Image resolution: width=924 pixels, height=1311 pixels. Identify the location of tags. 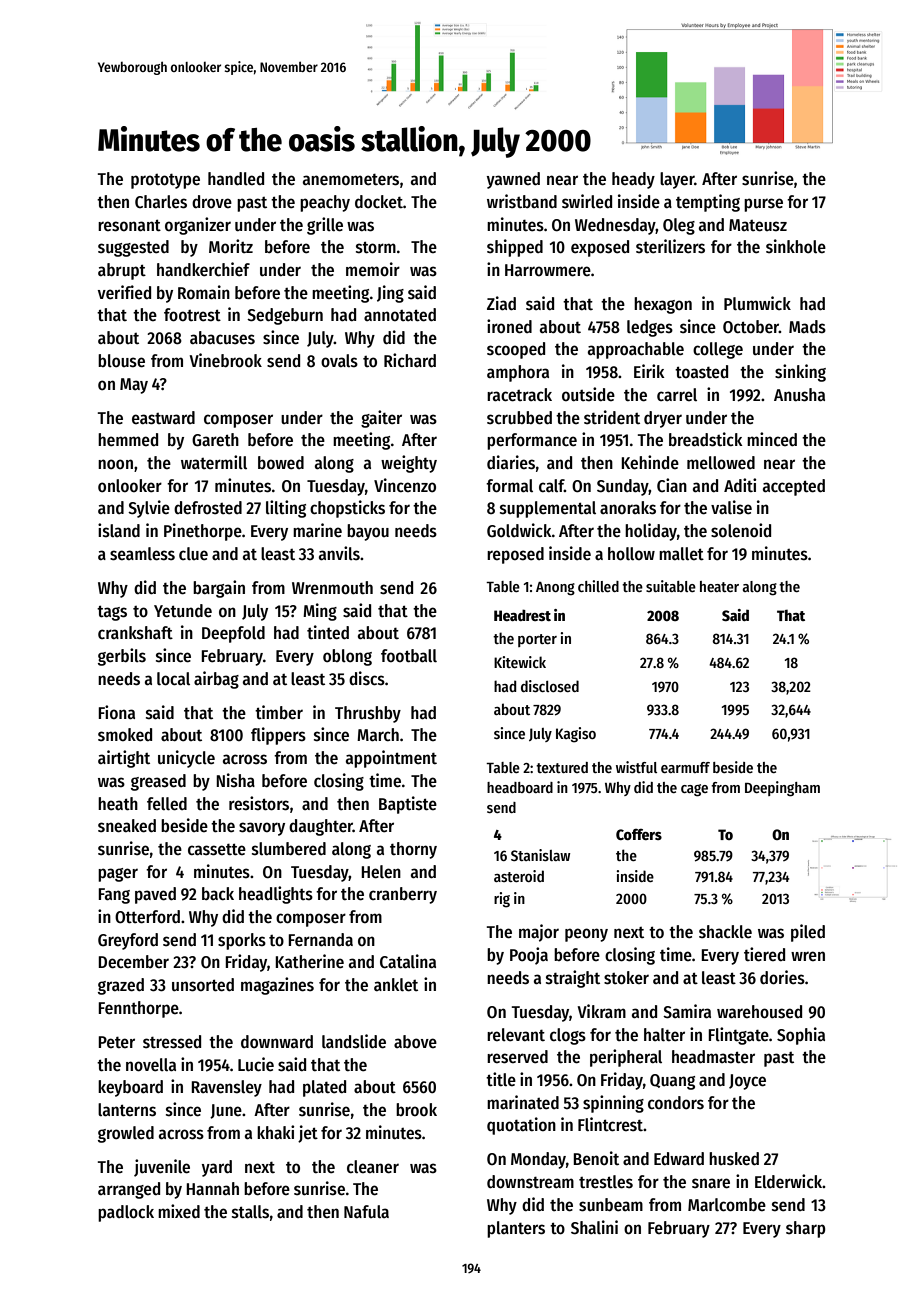
(112, 613).
